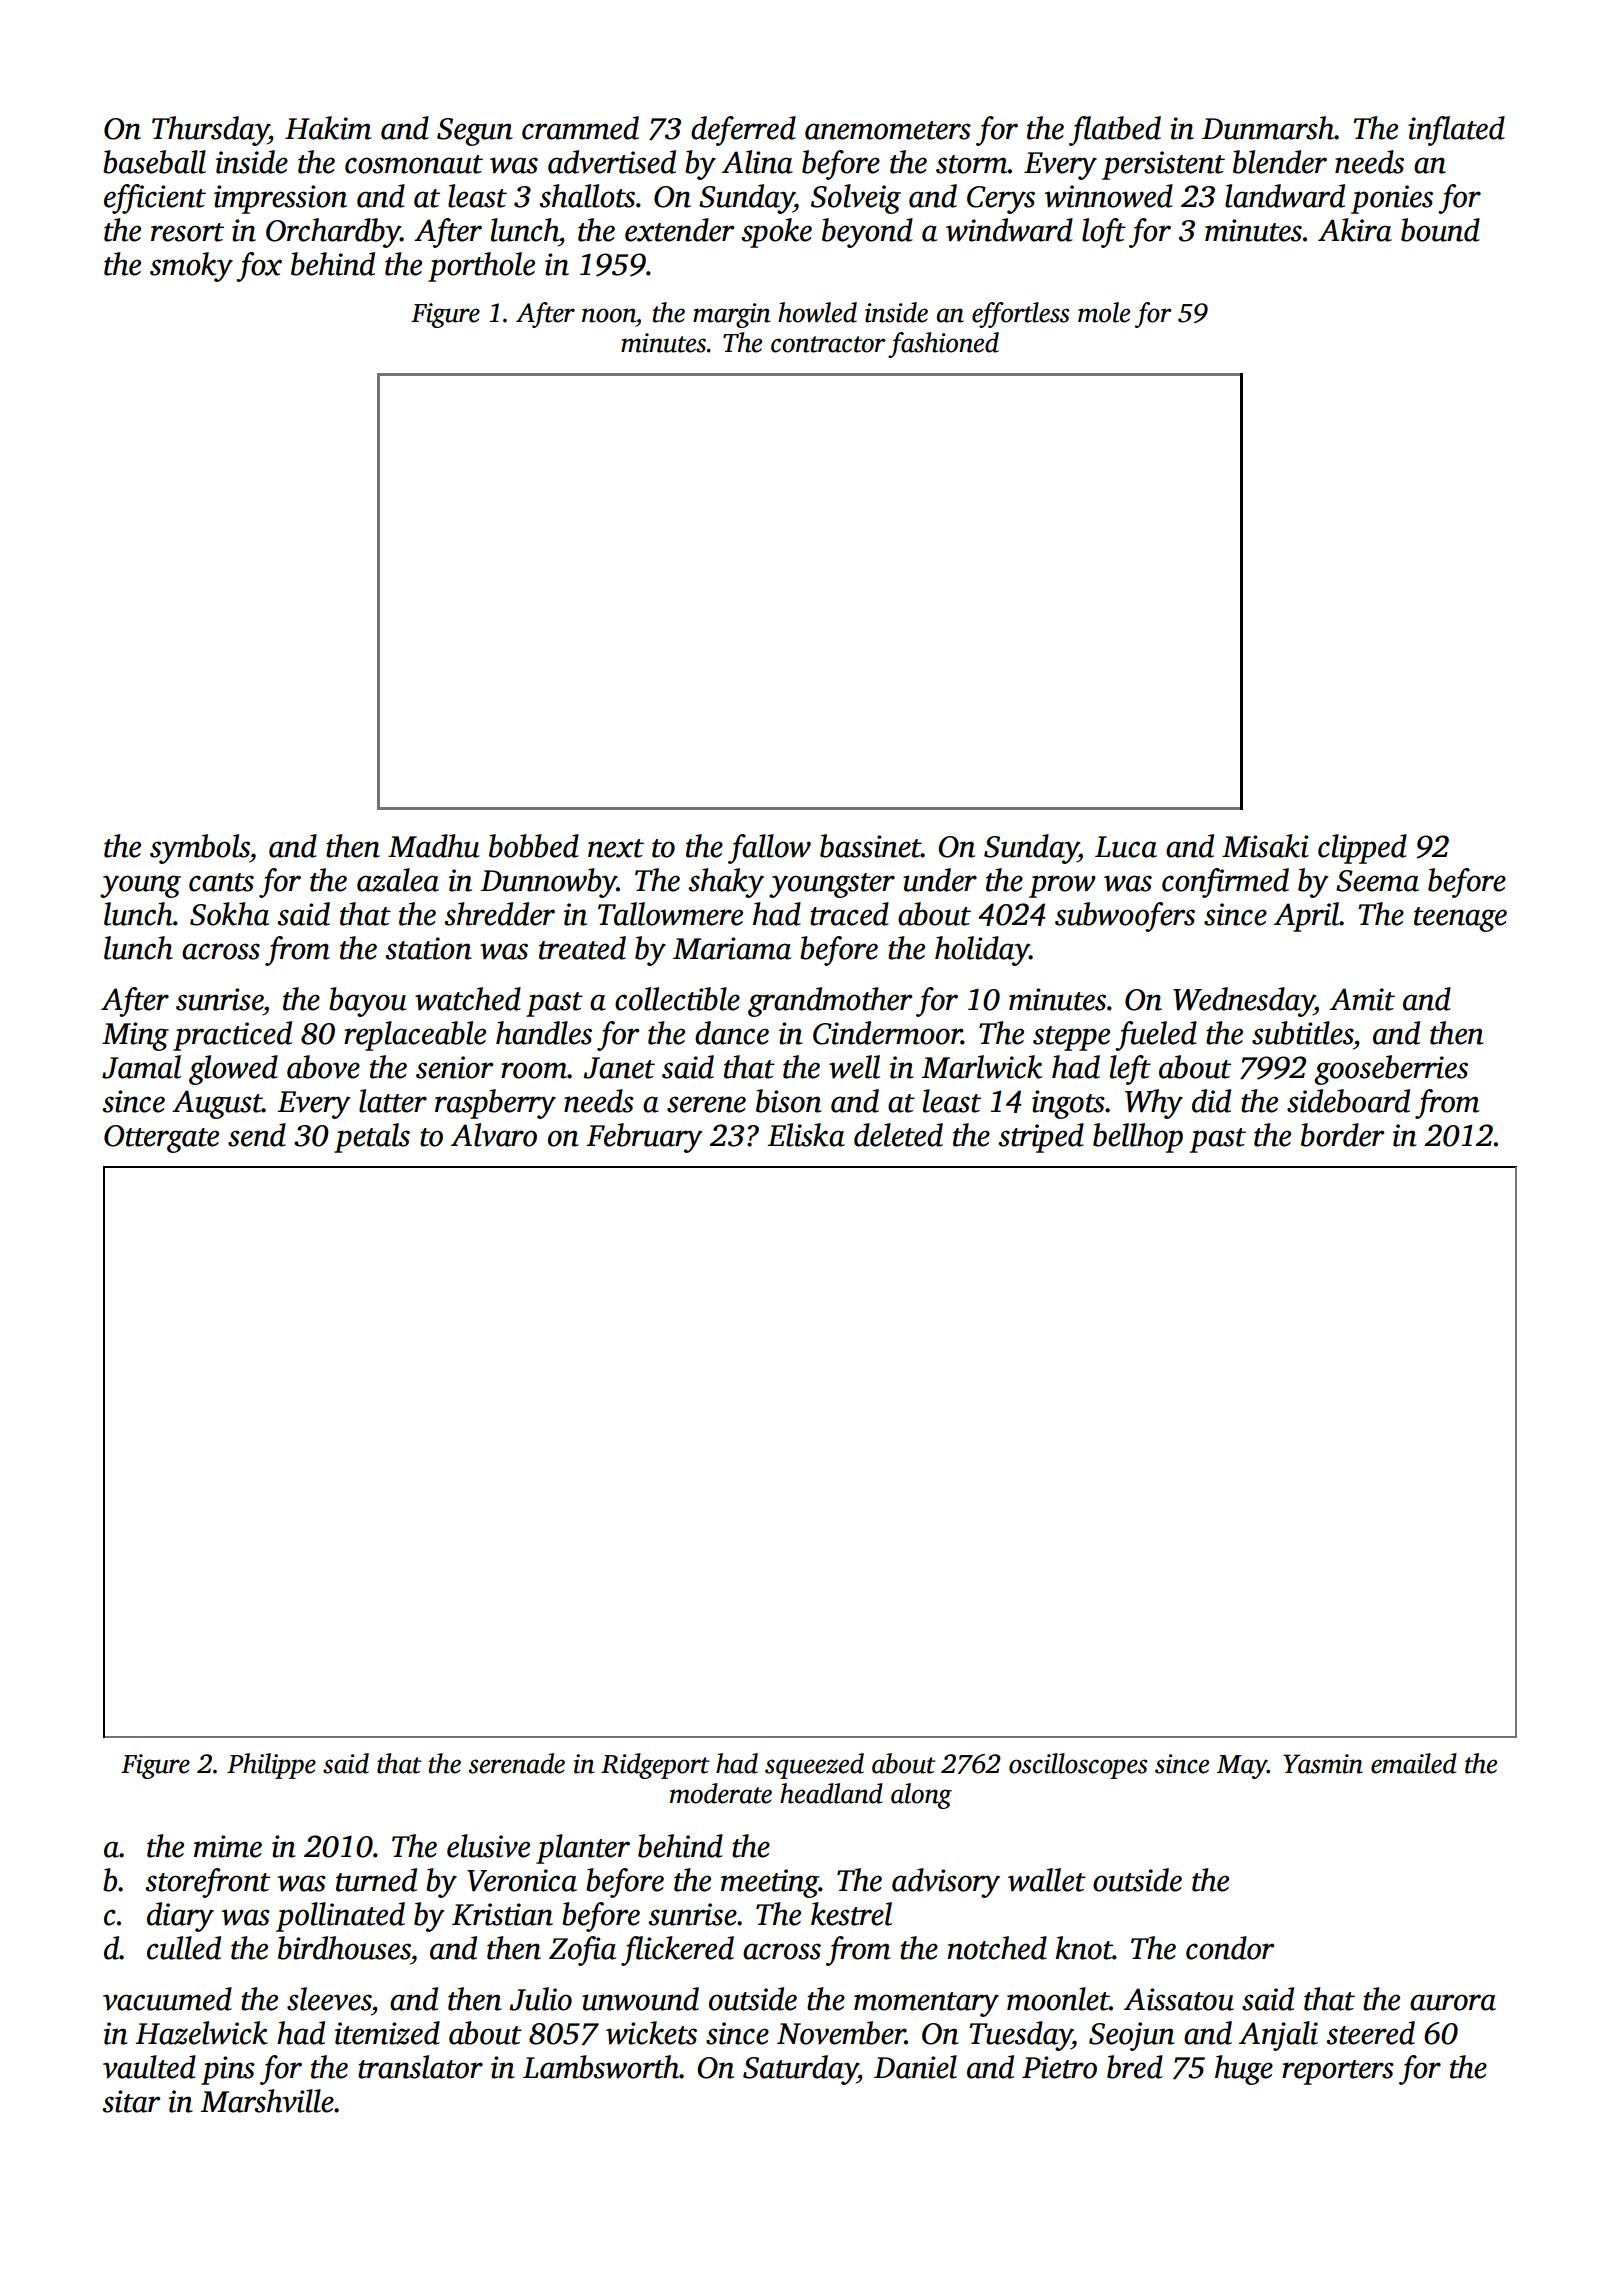 Image resolution: width=1620 pixels, height=2292 pixels. I want to click on clipped, so click(1362, 849).
